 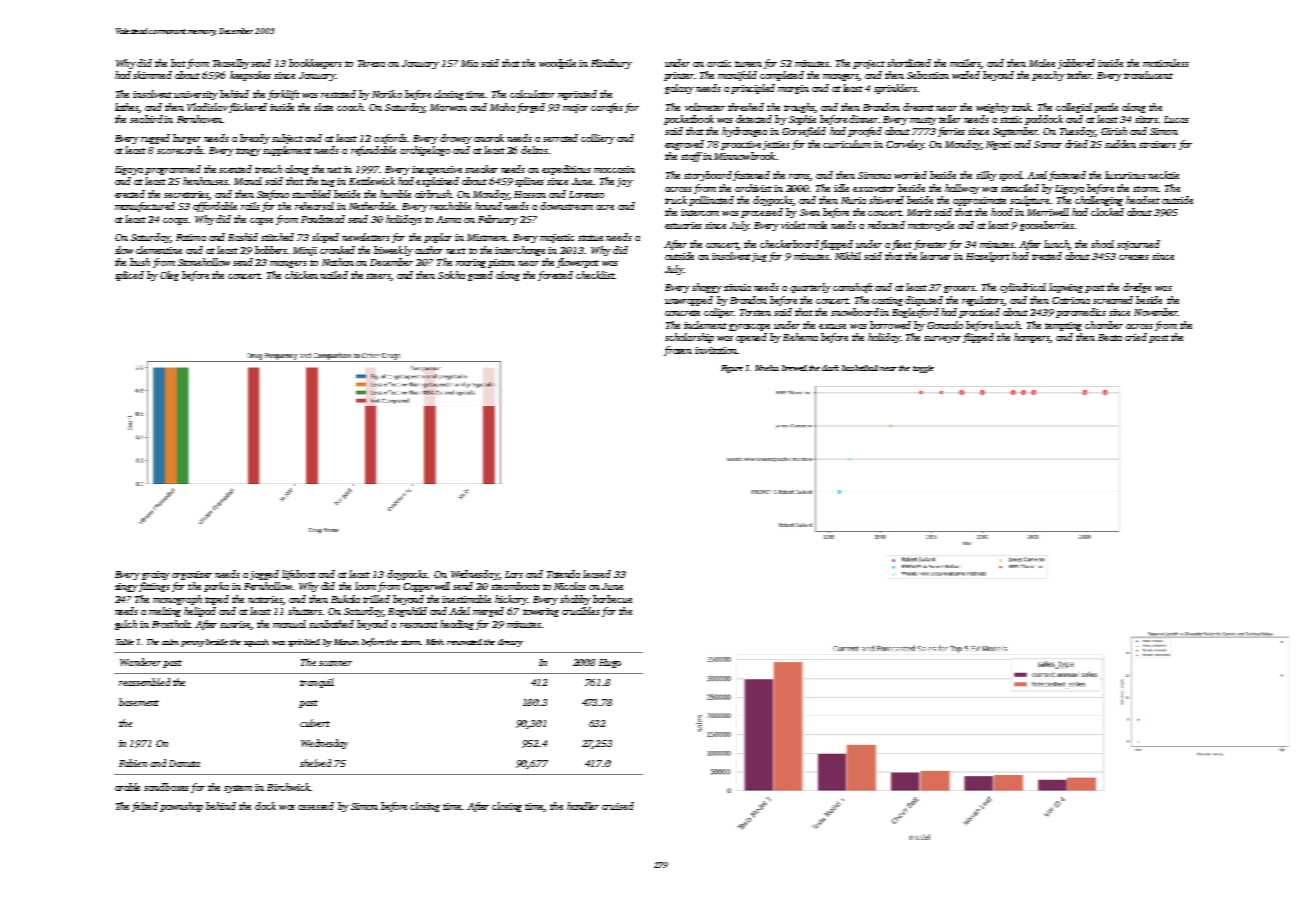 I want to click on leased, so click(x=597, y=574).
